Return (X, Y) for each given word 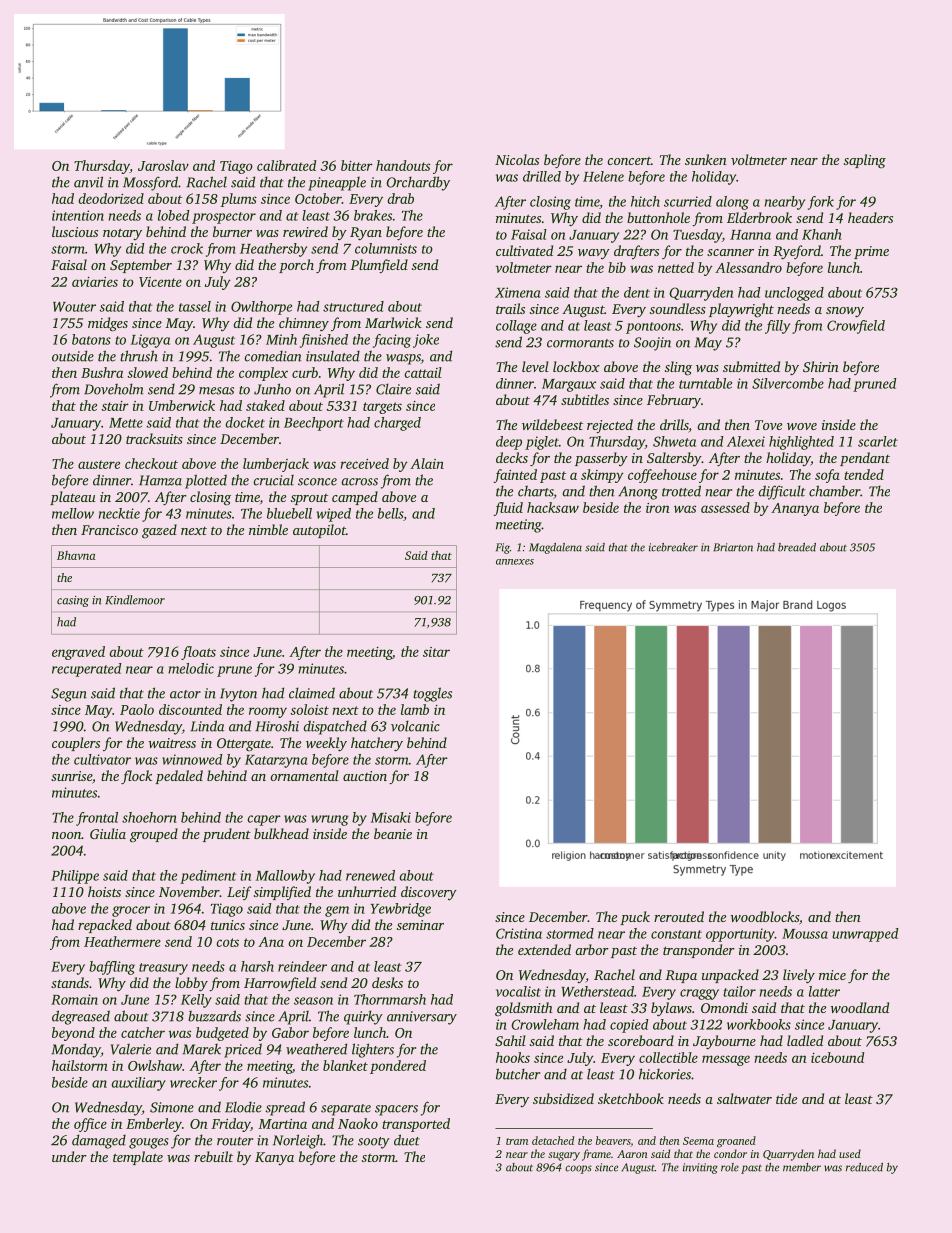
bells (390, 513)
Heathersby (273, 250)
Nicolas (517, 159)
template (138, 1158)
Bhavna (76, 555)
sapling (865, 161)
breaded (797, 547)
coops (578, 1169)
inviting (700, 1168)
